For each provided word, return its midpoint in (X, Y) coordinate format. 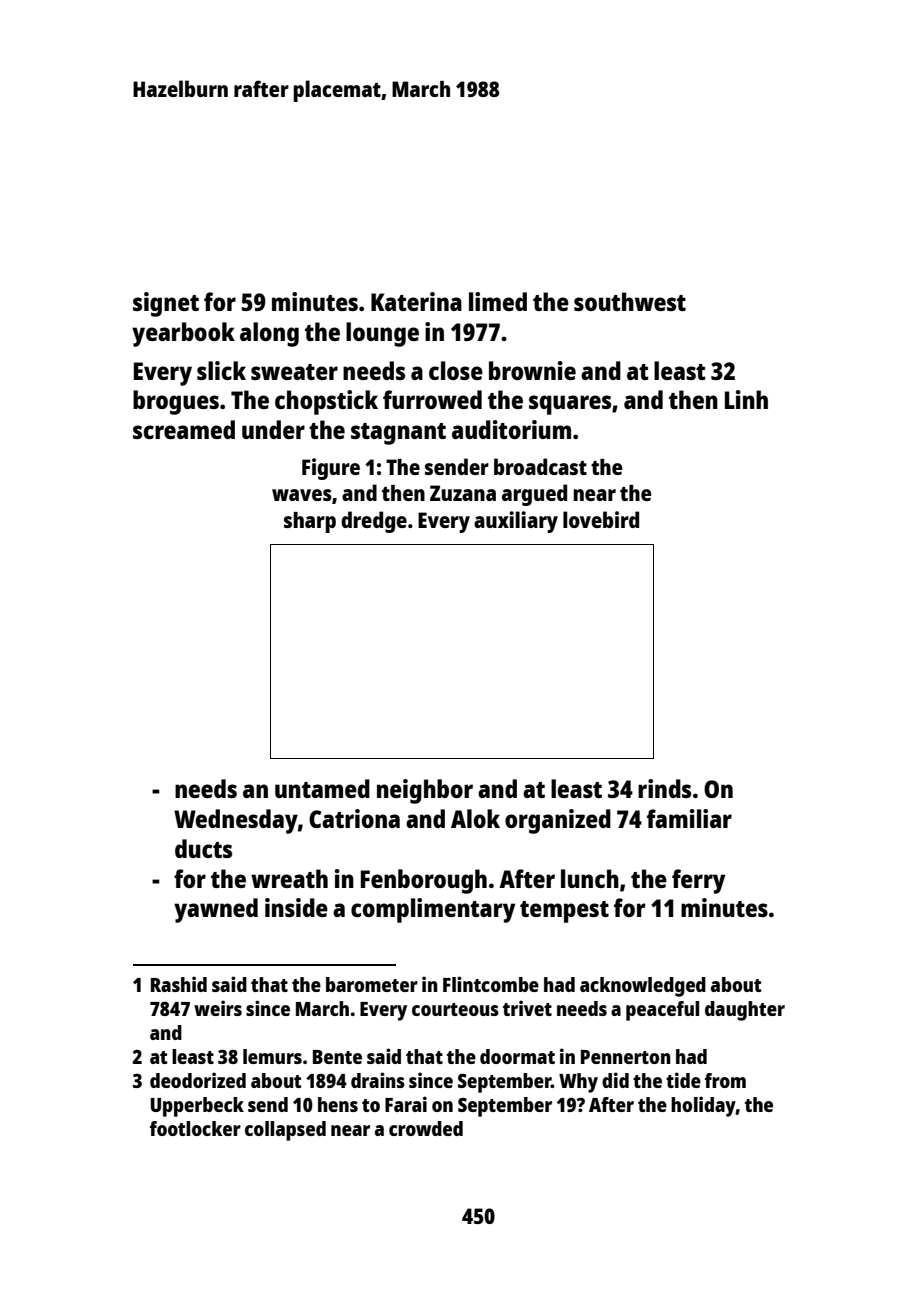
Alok (475, 818)
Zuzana (463, 493)
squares (570, 405)
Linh (746, 399)
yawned (216, 910)
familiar (689, 818)
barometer (372, 984)
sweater (294, 372)
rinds (664, 788)
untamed (322, 788)
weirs (218, 1008)
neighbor (425, 791)
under (273, 429)
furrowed (432, 399)
